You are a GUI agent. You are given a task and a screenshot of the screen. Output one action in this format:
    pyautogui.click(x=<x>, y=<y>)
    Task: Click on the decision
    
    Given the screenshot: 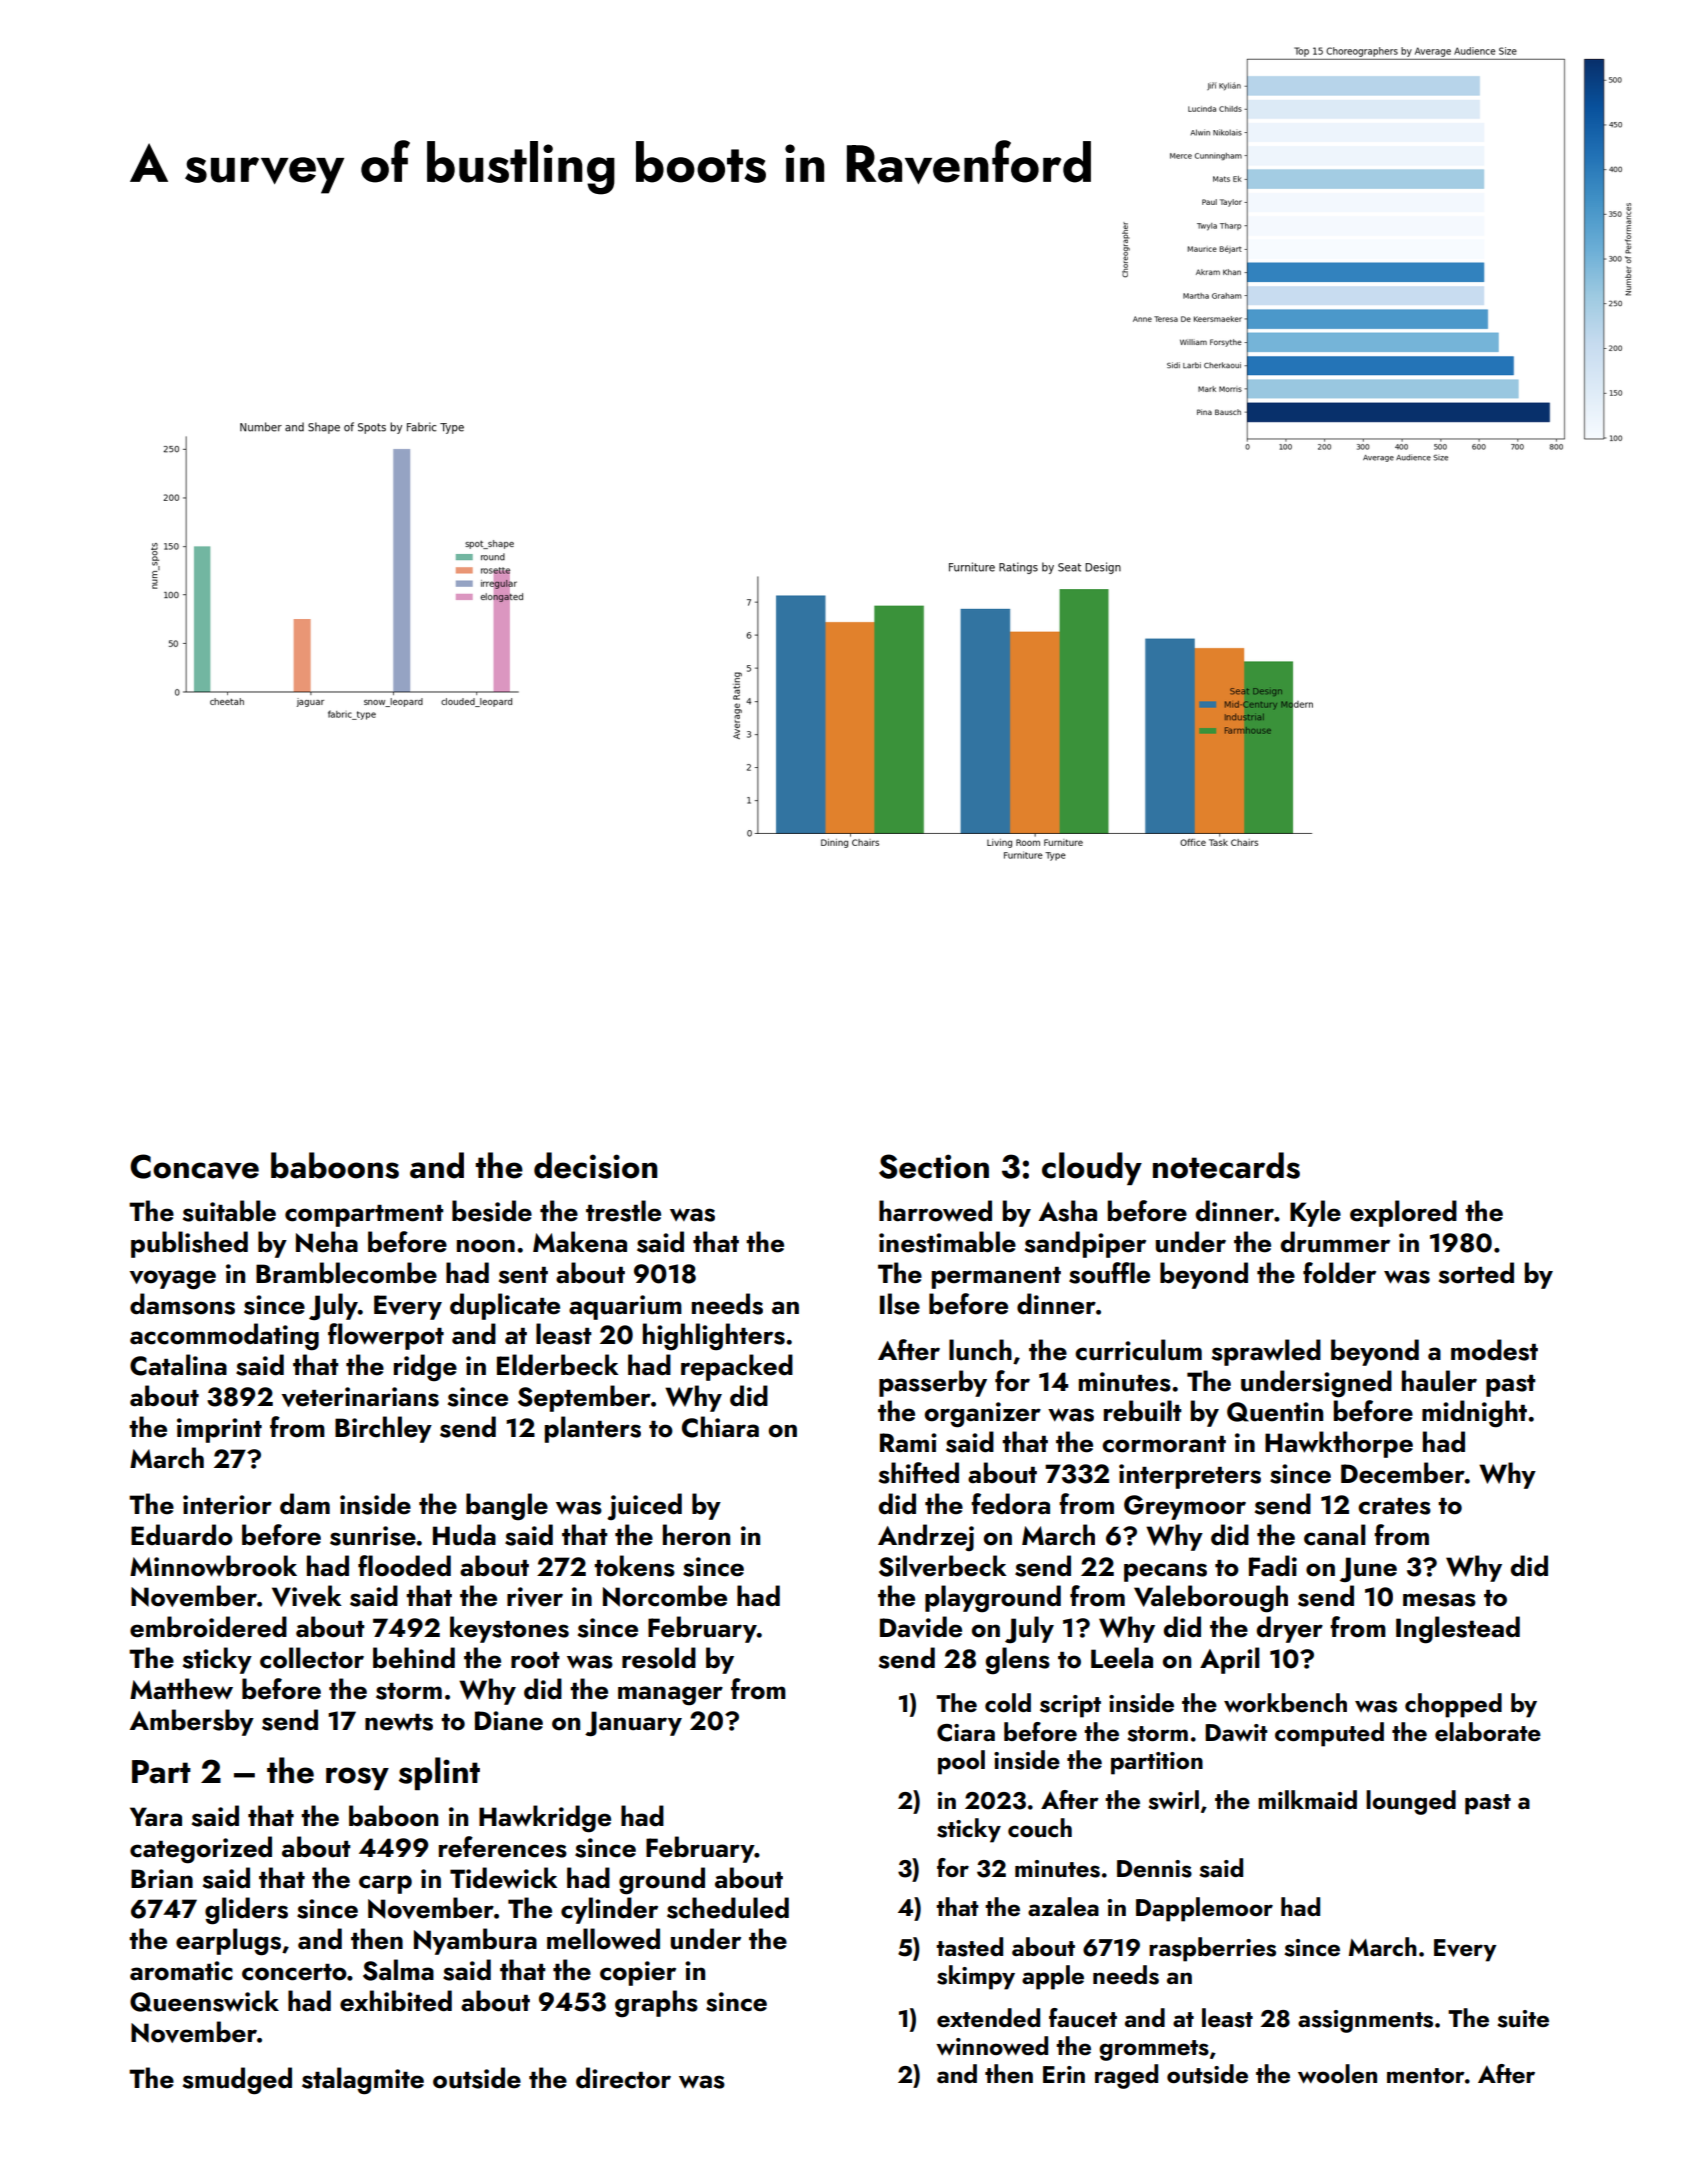 What is the action you would take?
    pyautogui.click(x=595, y=1165)
